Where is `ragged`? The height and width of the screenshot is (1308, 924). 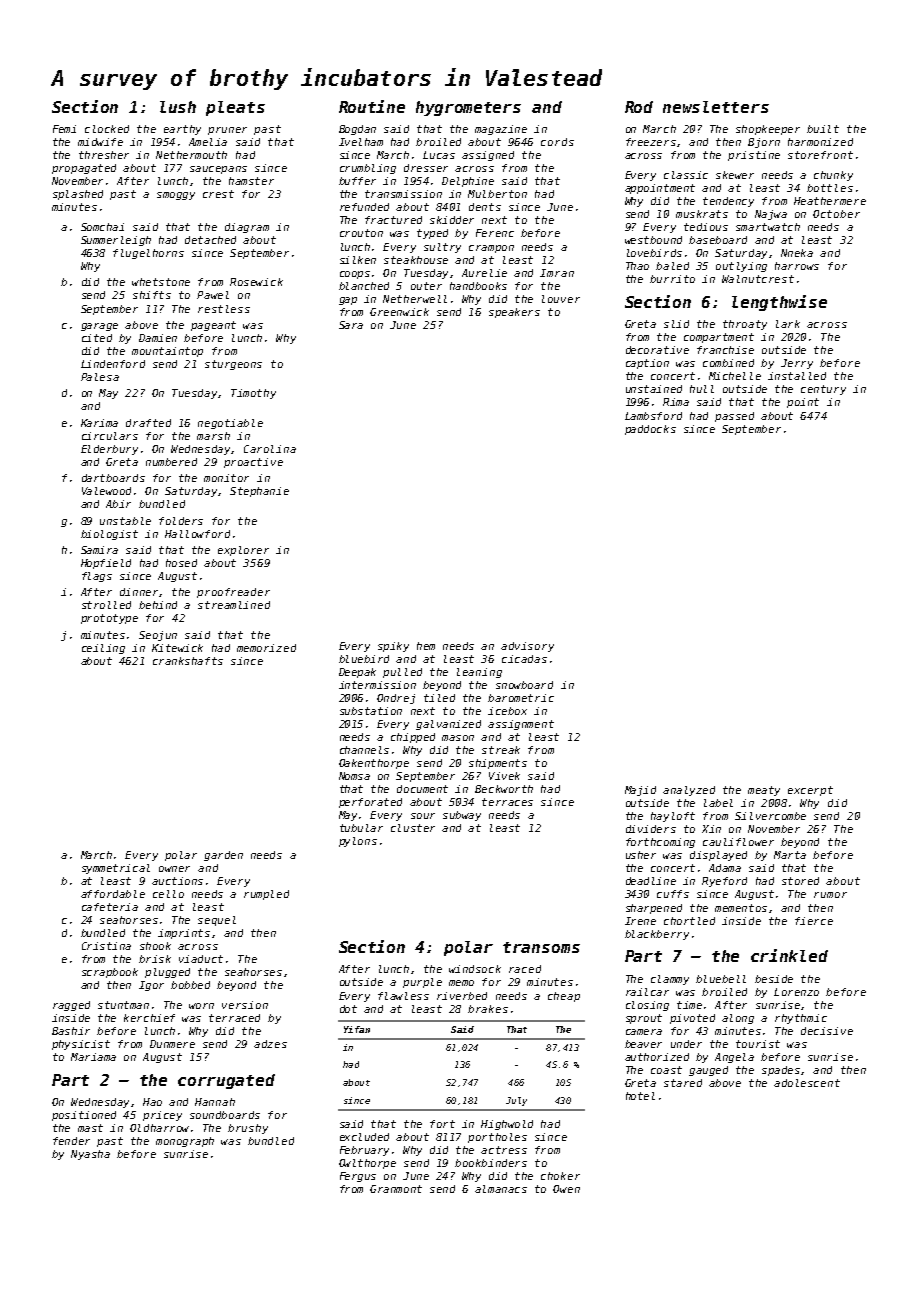
ragged is located at coordinates (71, 1006).
